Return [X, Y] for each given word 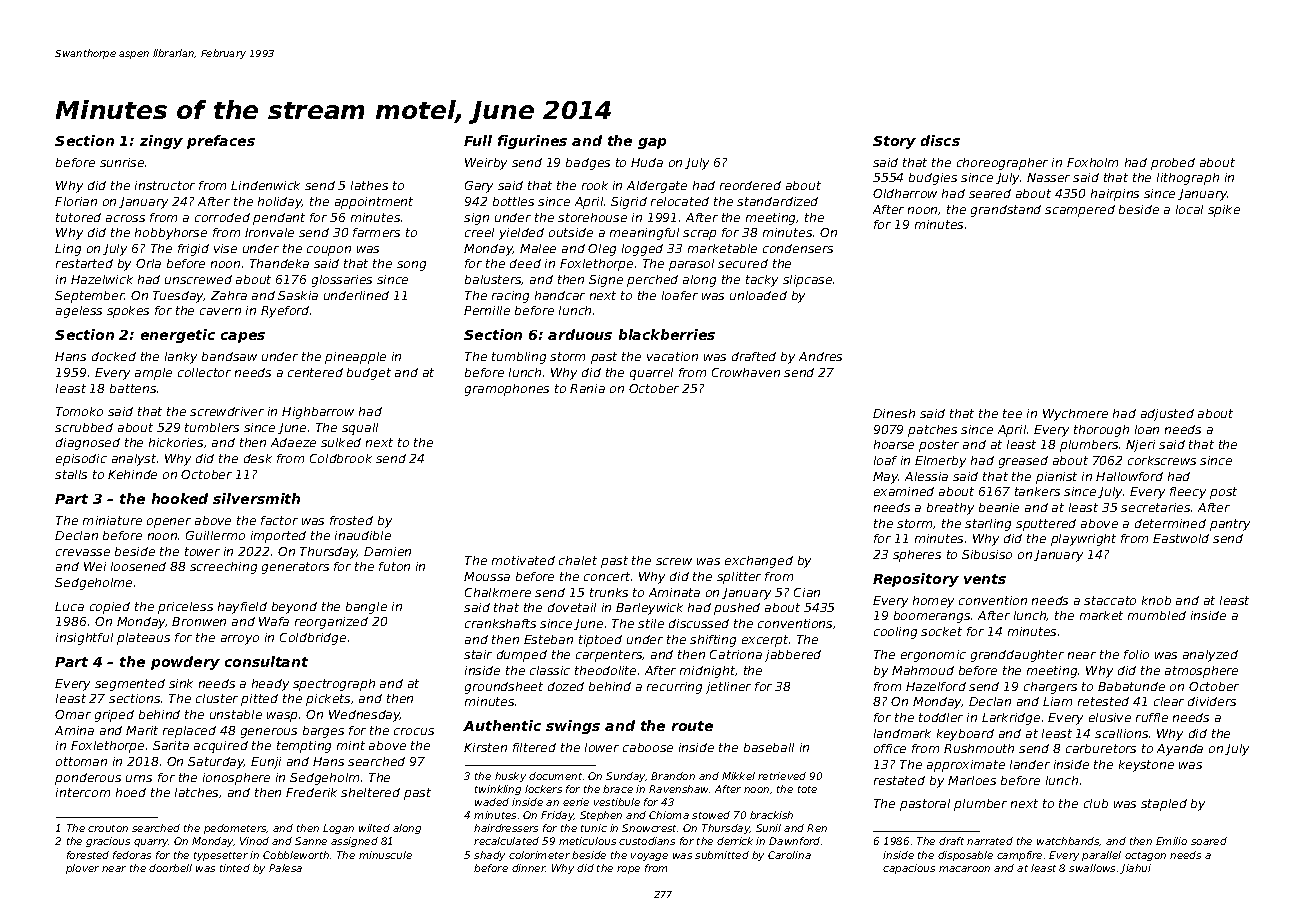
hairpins [1115, 195]
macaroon [964, 869]
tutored [78, 217]
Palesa [285, 868]
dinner [529, 868]
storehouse [592, 217]
